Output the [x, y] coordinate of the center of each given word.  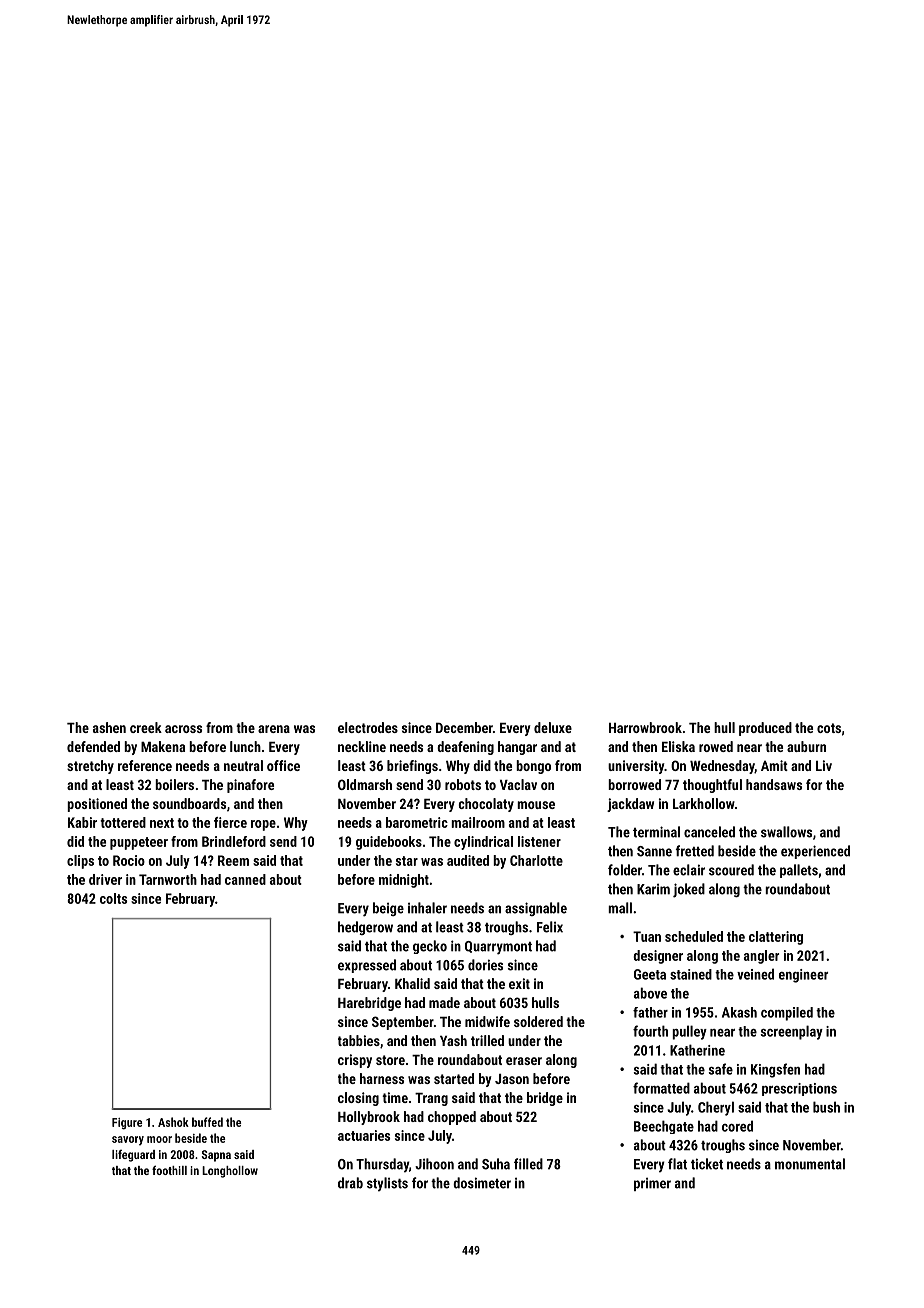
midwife [487, 1021]
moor [159, 1139]
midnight [404, 881]
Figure [127, 1124]
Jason [512, 1079]
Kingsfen [775, 1070]
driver [105, 879]
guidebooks [389, 843]
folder [625, 870]
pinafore [250, 786]
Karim [653, 889]
